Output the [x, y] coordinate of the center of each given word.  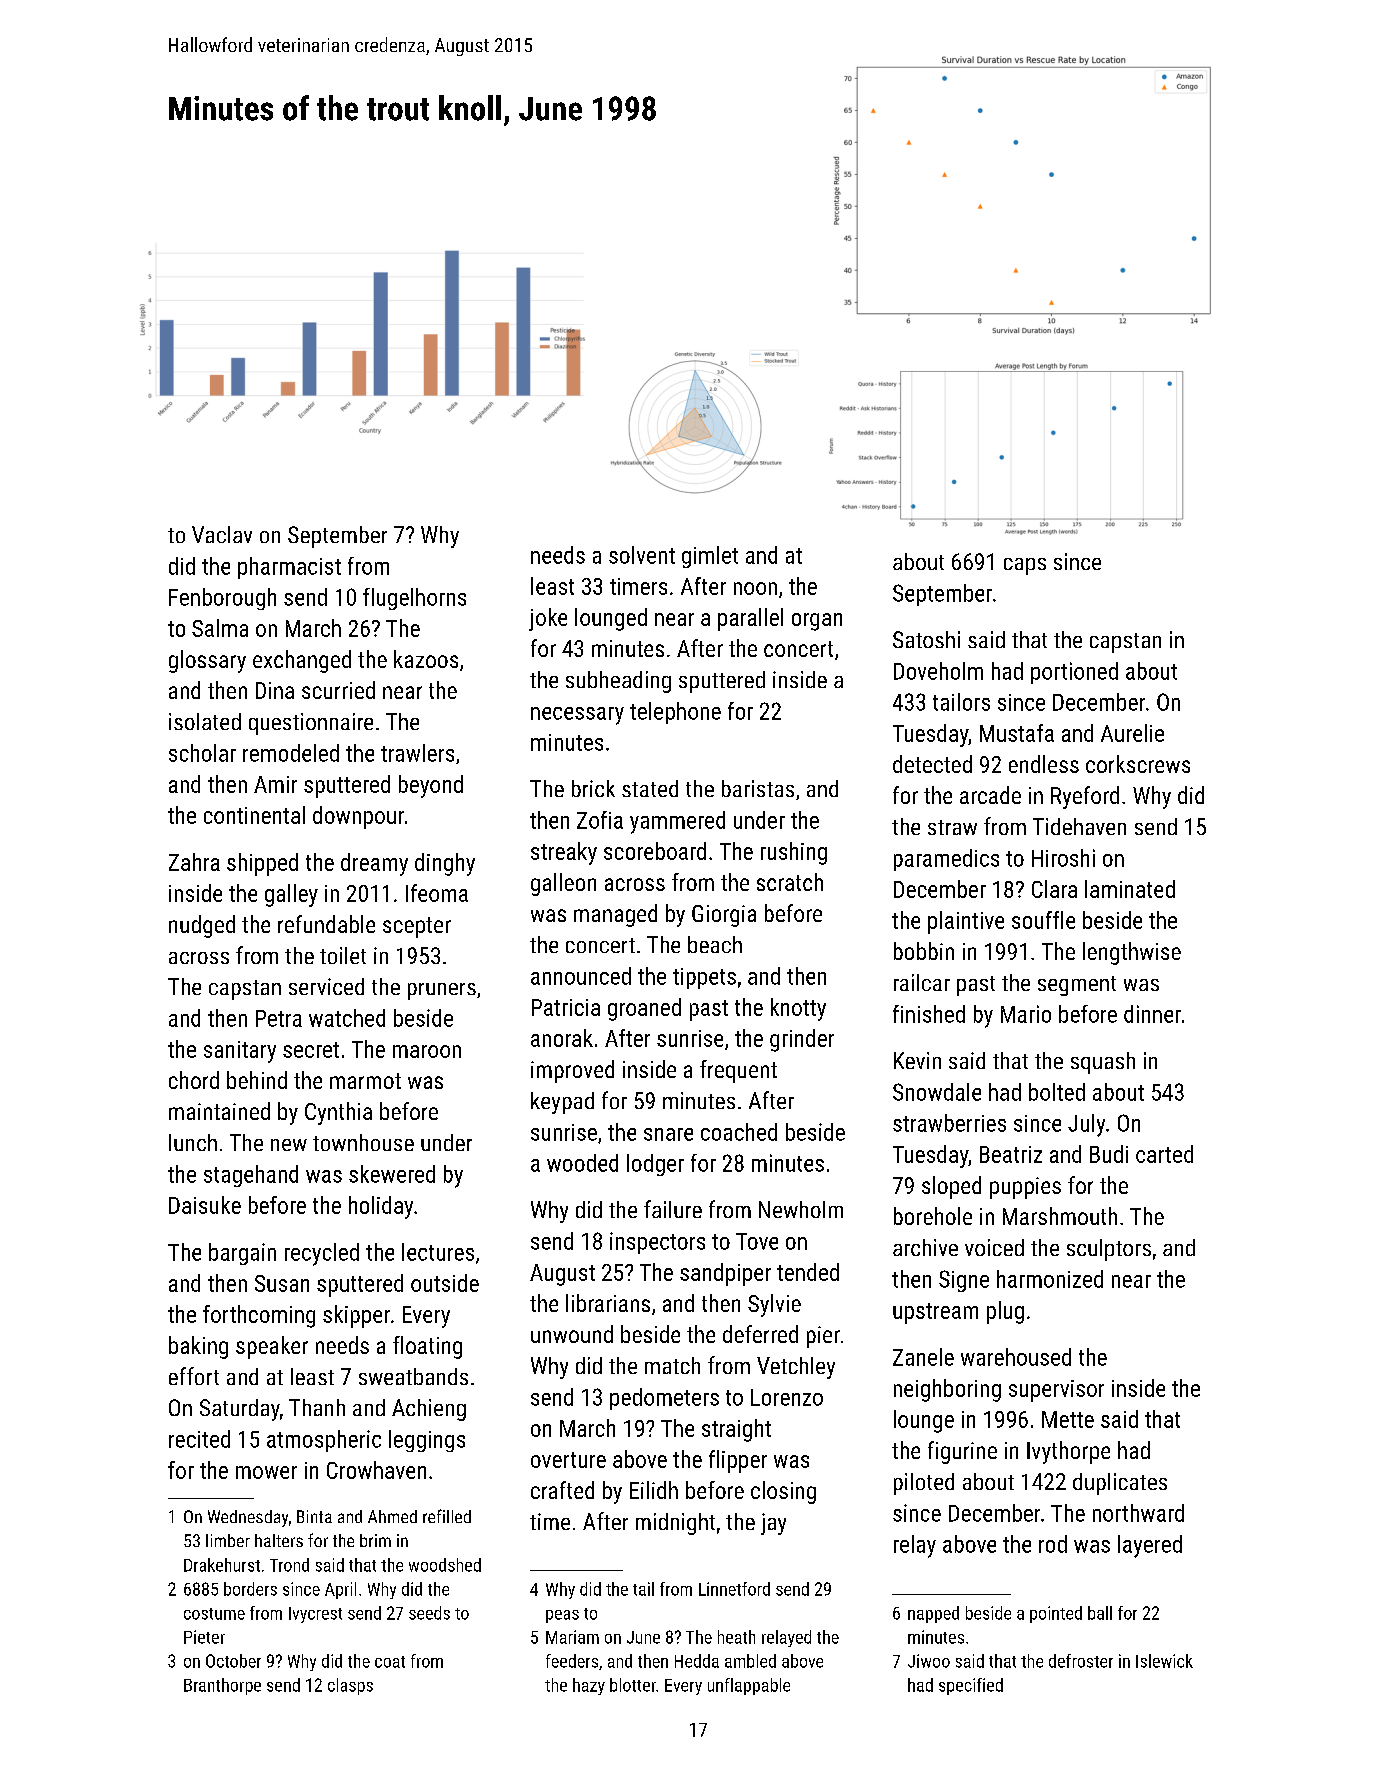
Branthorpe [222, 1686]
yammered [677, 822]
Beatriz [1011, 1154]
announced [581, 976]
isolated [205, 721]
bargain [242, 1254]
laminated [1130, 889]
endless [1044, 764]
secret [311, 1050]
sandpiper [725, 1274]
